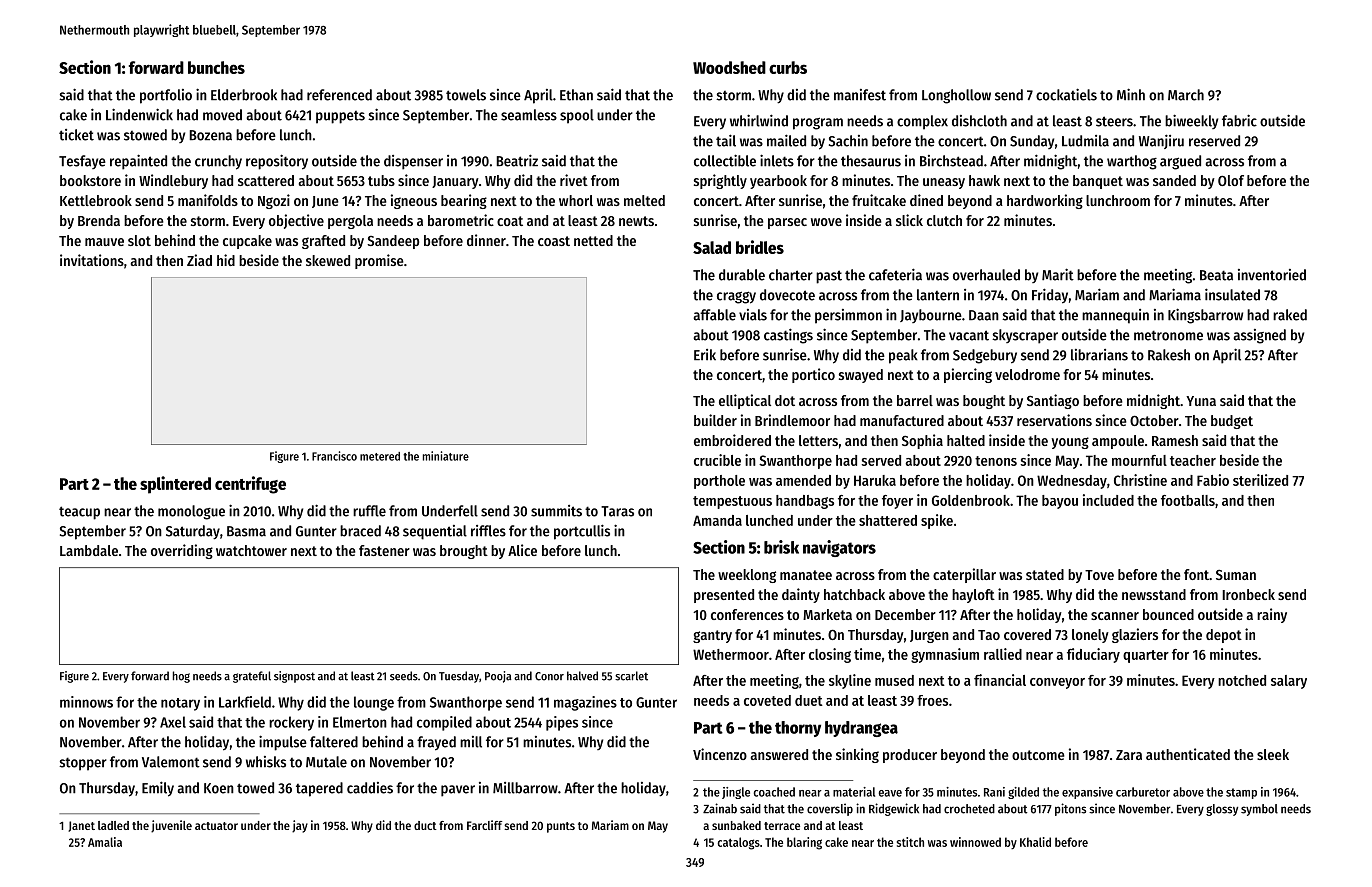  What do you see at coordinates (1045, 201) in the document?
I see `hardworking` at bounding box center [1045, 201].
